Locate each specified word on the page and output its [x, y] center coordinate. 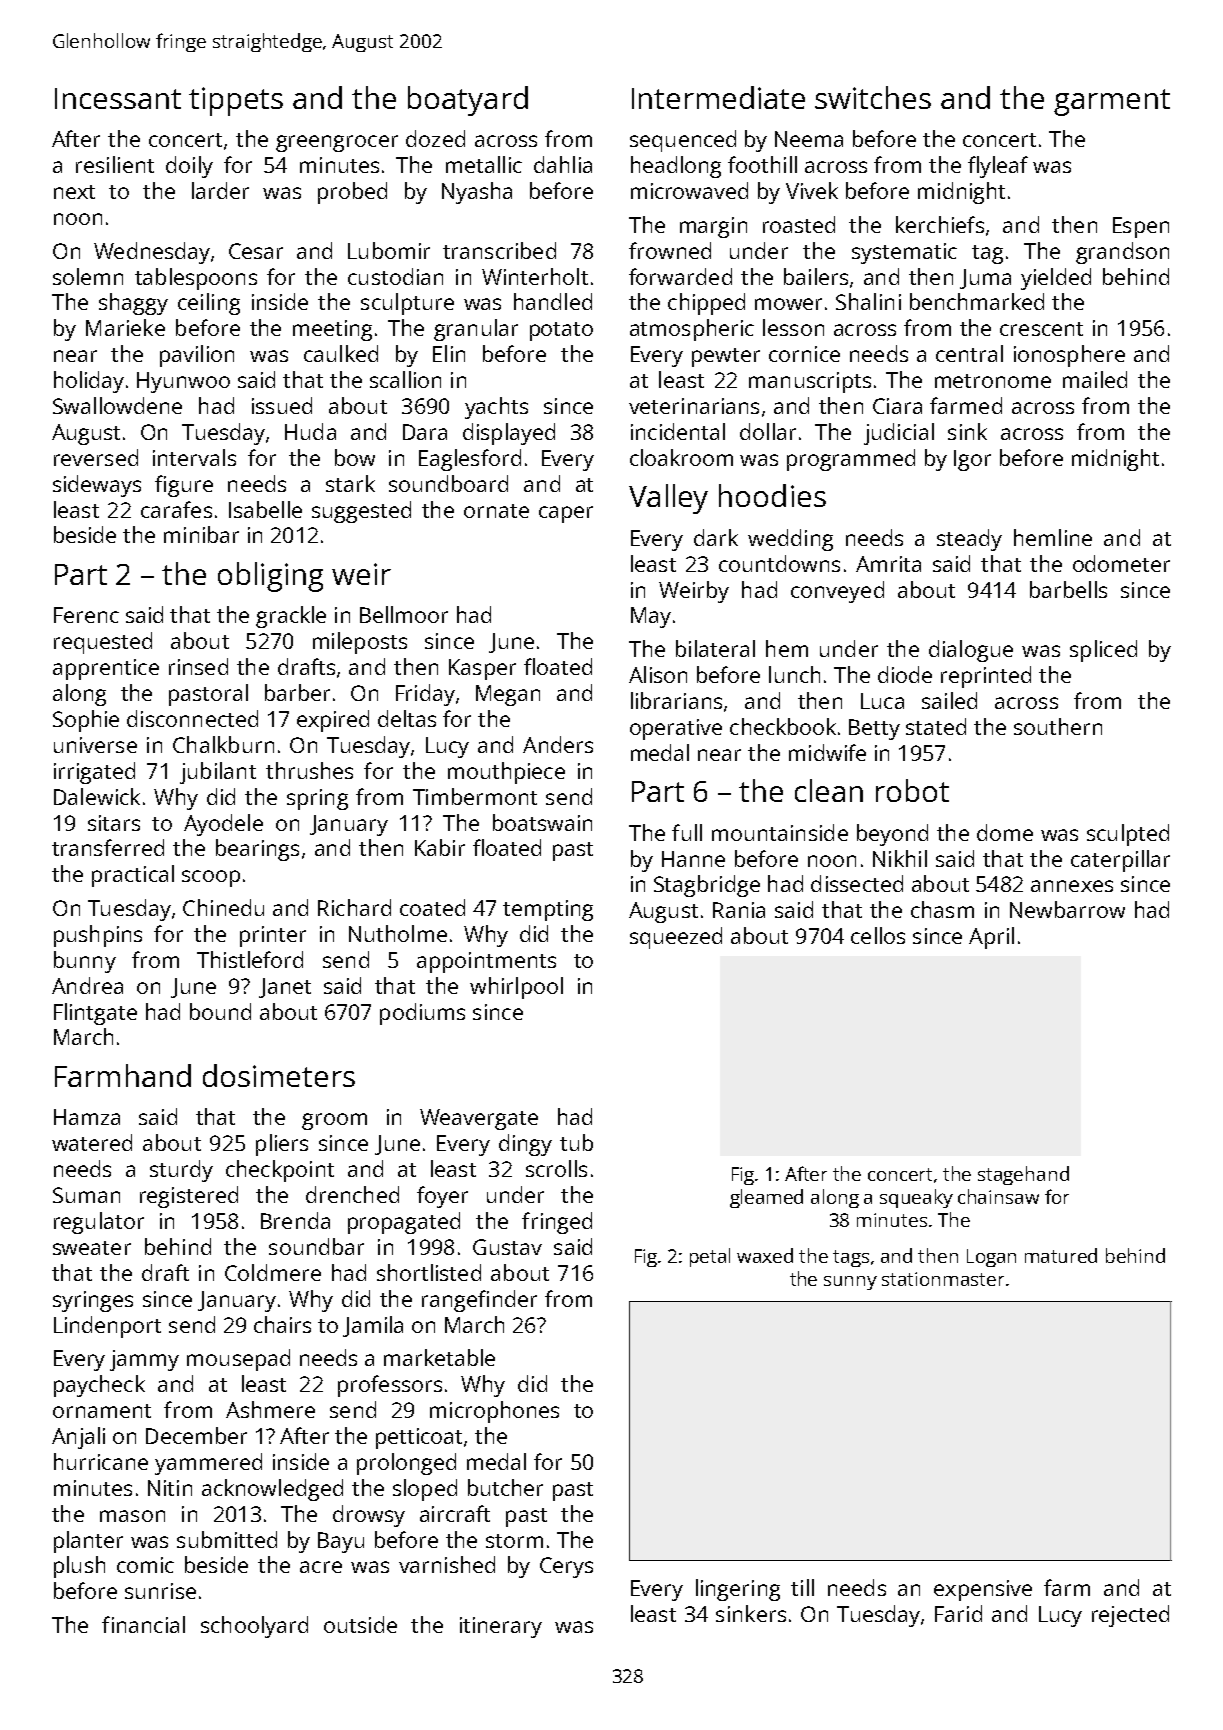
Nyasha [477, 193]
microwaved [689, 190]
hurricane [101, 1461]
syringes [93, 1301]
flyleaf [998, 167]
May [651, 617]
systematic [904, 253]
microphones [494, 1412]
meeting [332, 330]
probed [352, 193]
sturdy [181, 1171]
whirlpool [516, 988]
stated [936, 726]
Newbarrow [1067, 909]
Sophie [86, 721]
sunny [850, 1283]
